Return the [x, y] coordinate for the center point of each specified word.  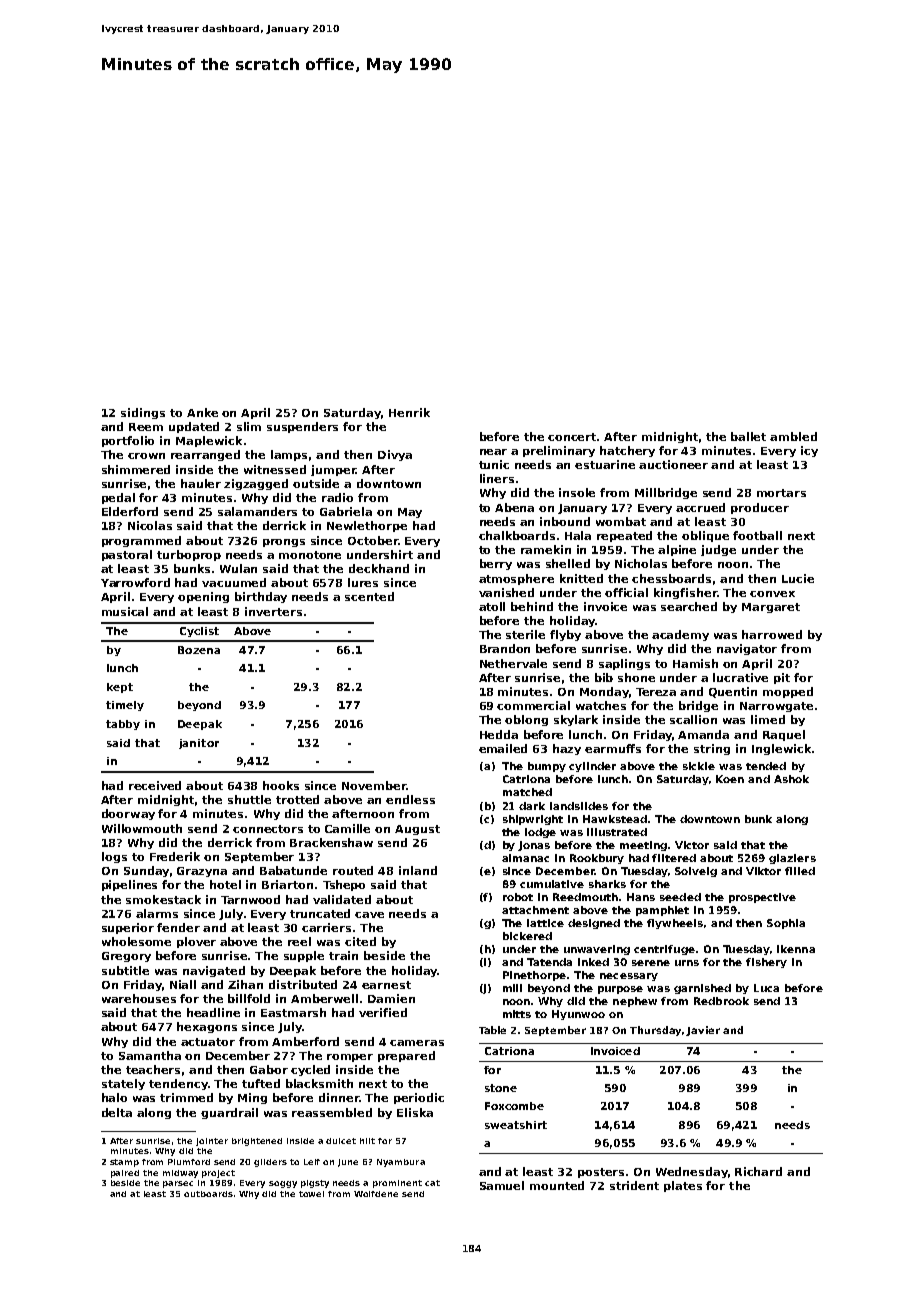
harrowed [772, 634]
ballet [748, 436]
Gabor [269, 1069]
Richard [758, 1171]
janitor [199, 744]
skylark [576, 720]
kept [120, 688]
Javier [703, 1031]
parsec [178, 1184]
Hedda [499, 734]
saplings [624, 664]
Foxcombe [514, 1106]
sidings [143, 413]
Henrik [409, 412]
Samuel [502, 1185]
